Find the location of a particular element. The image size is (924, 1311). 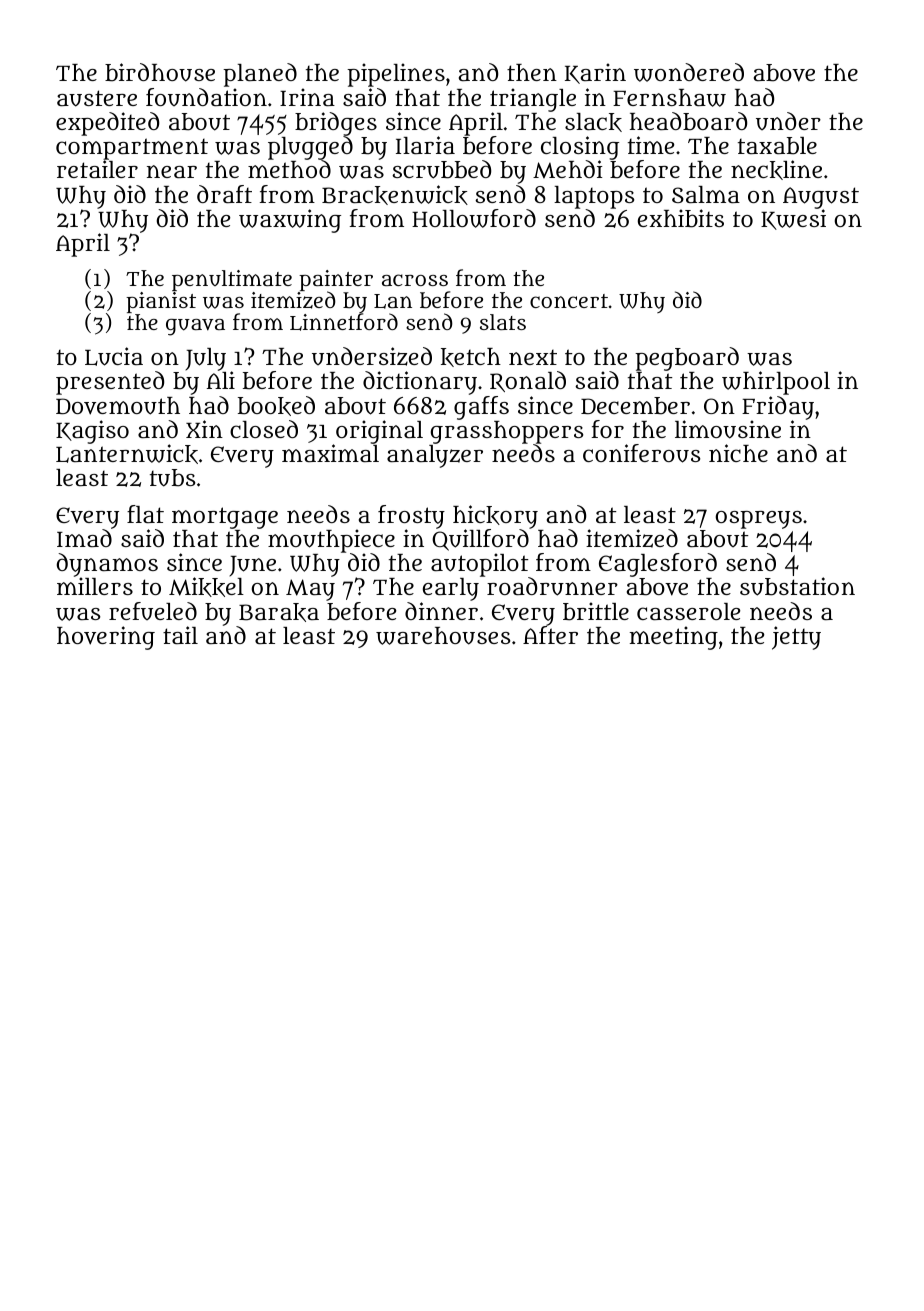

taxable is located at coordinates (777, 146).
